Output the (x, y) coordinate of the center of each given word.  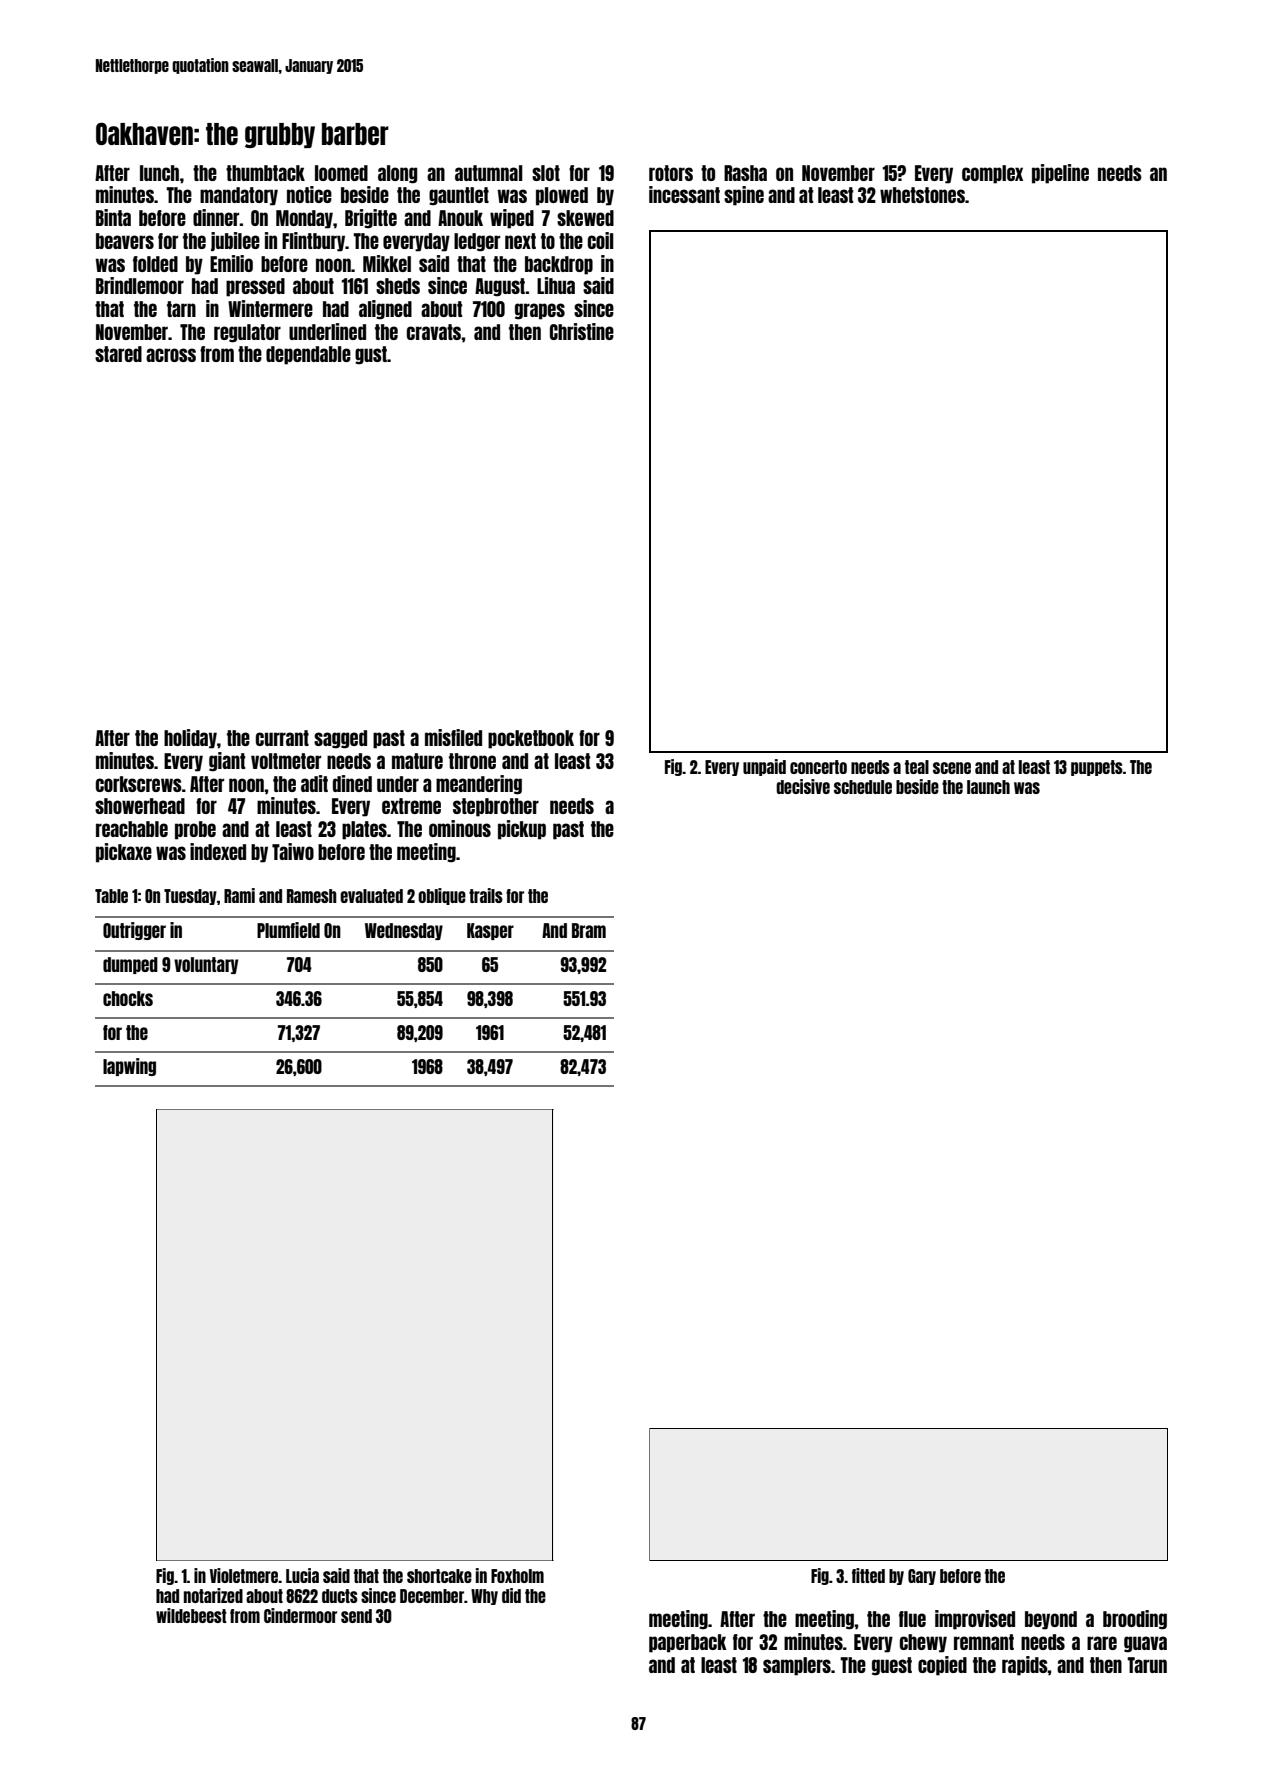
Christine (582, 331)
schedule (863, 787)
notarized (213, 1595)
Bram (589, 930)
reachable (132, 829)
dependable (308, 355)
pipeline (1060, 174)
